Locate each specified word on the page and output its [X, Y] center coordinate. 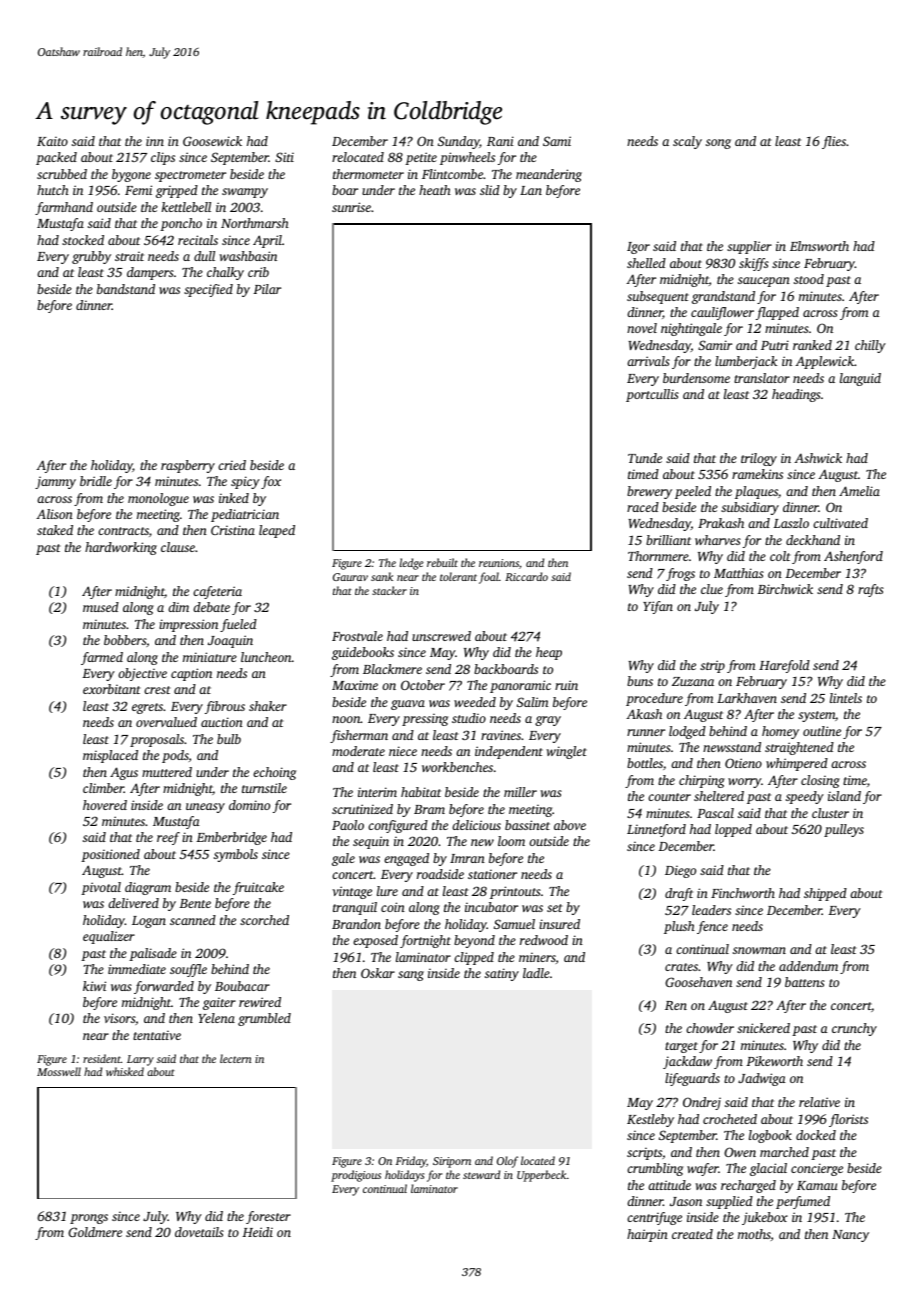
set [554, 908]
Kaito [52, 141]
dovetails [199, 1232]
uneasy [205, 808]
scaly [687, 142]
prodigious [356, 1176]
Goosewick [212, 141]
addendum [808, 966]
